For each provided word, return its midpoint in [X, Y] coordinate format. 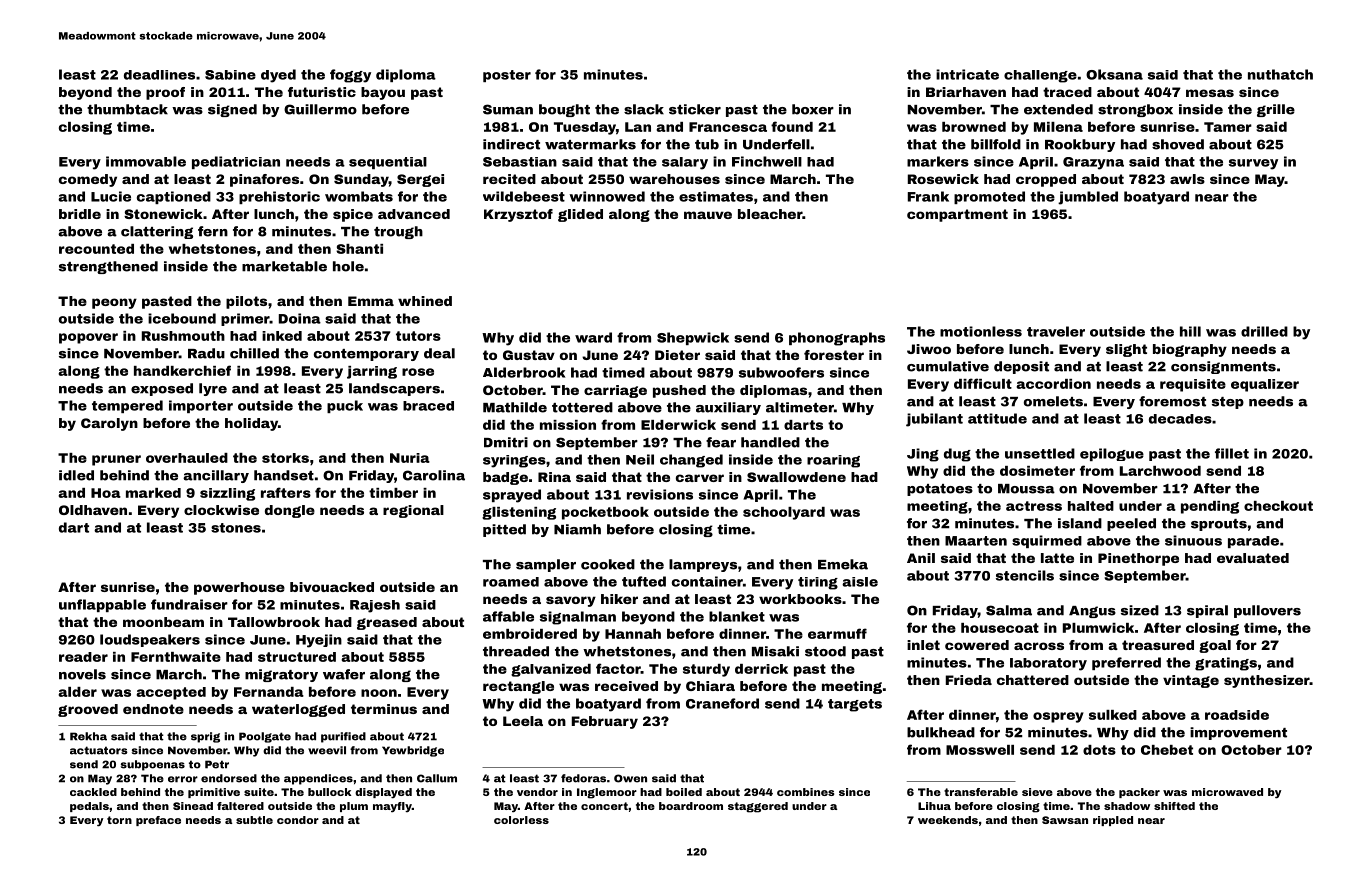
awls [1187, 179]
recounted [96, 249]
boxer [813, 109]
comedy [88, 180]
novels [82, 674]
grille [1276, 110]
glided [580, 215]
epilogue [1112, 454]
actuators [99, 750]
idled [76, 475]
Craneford [722, 703]
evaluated [1253, 558]
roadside [1237, 715]
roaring [833, 461]
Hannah [633, 634]
